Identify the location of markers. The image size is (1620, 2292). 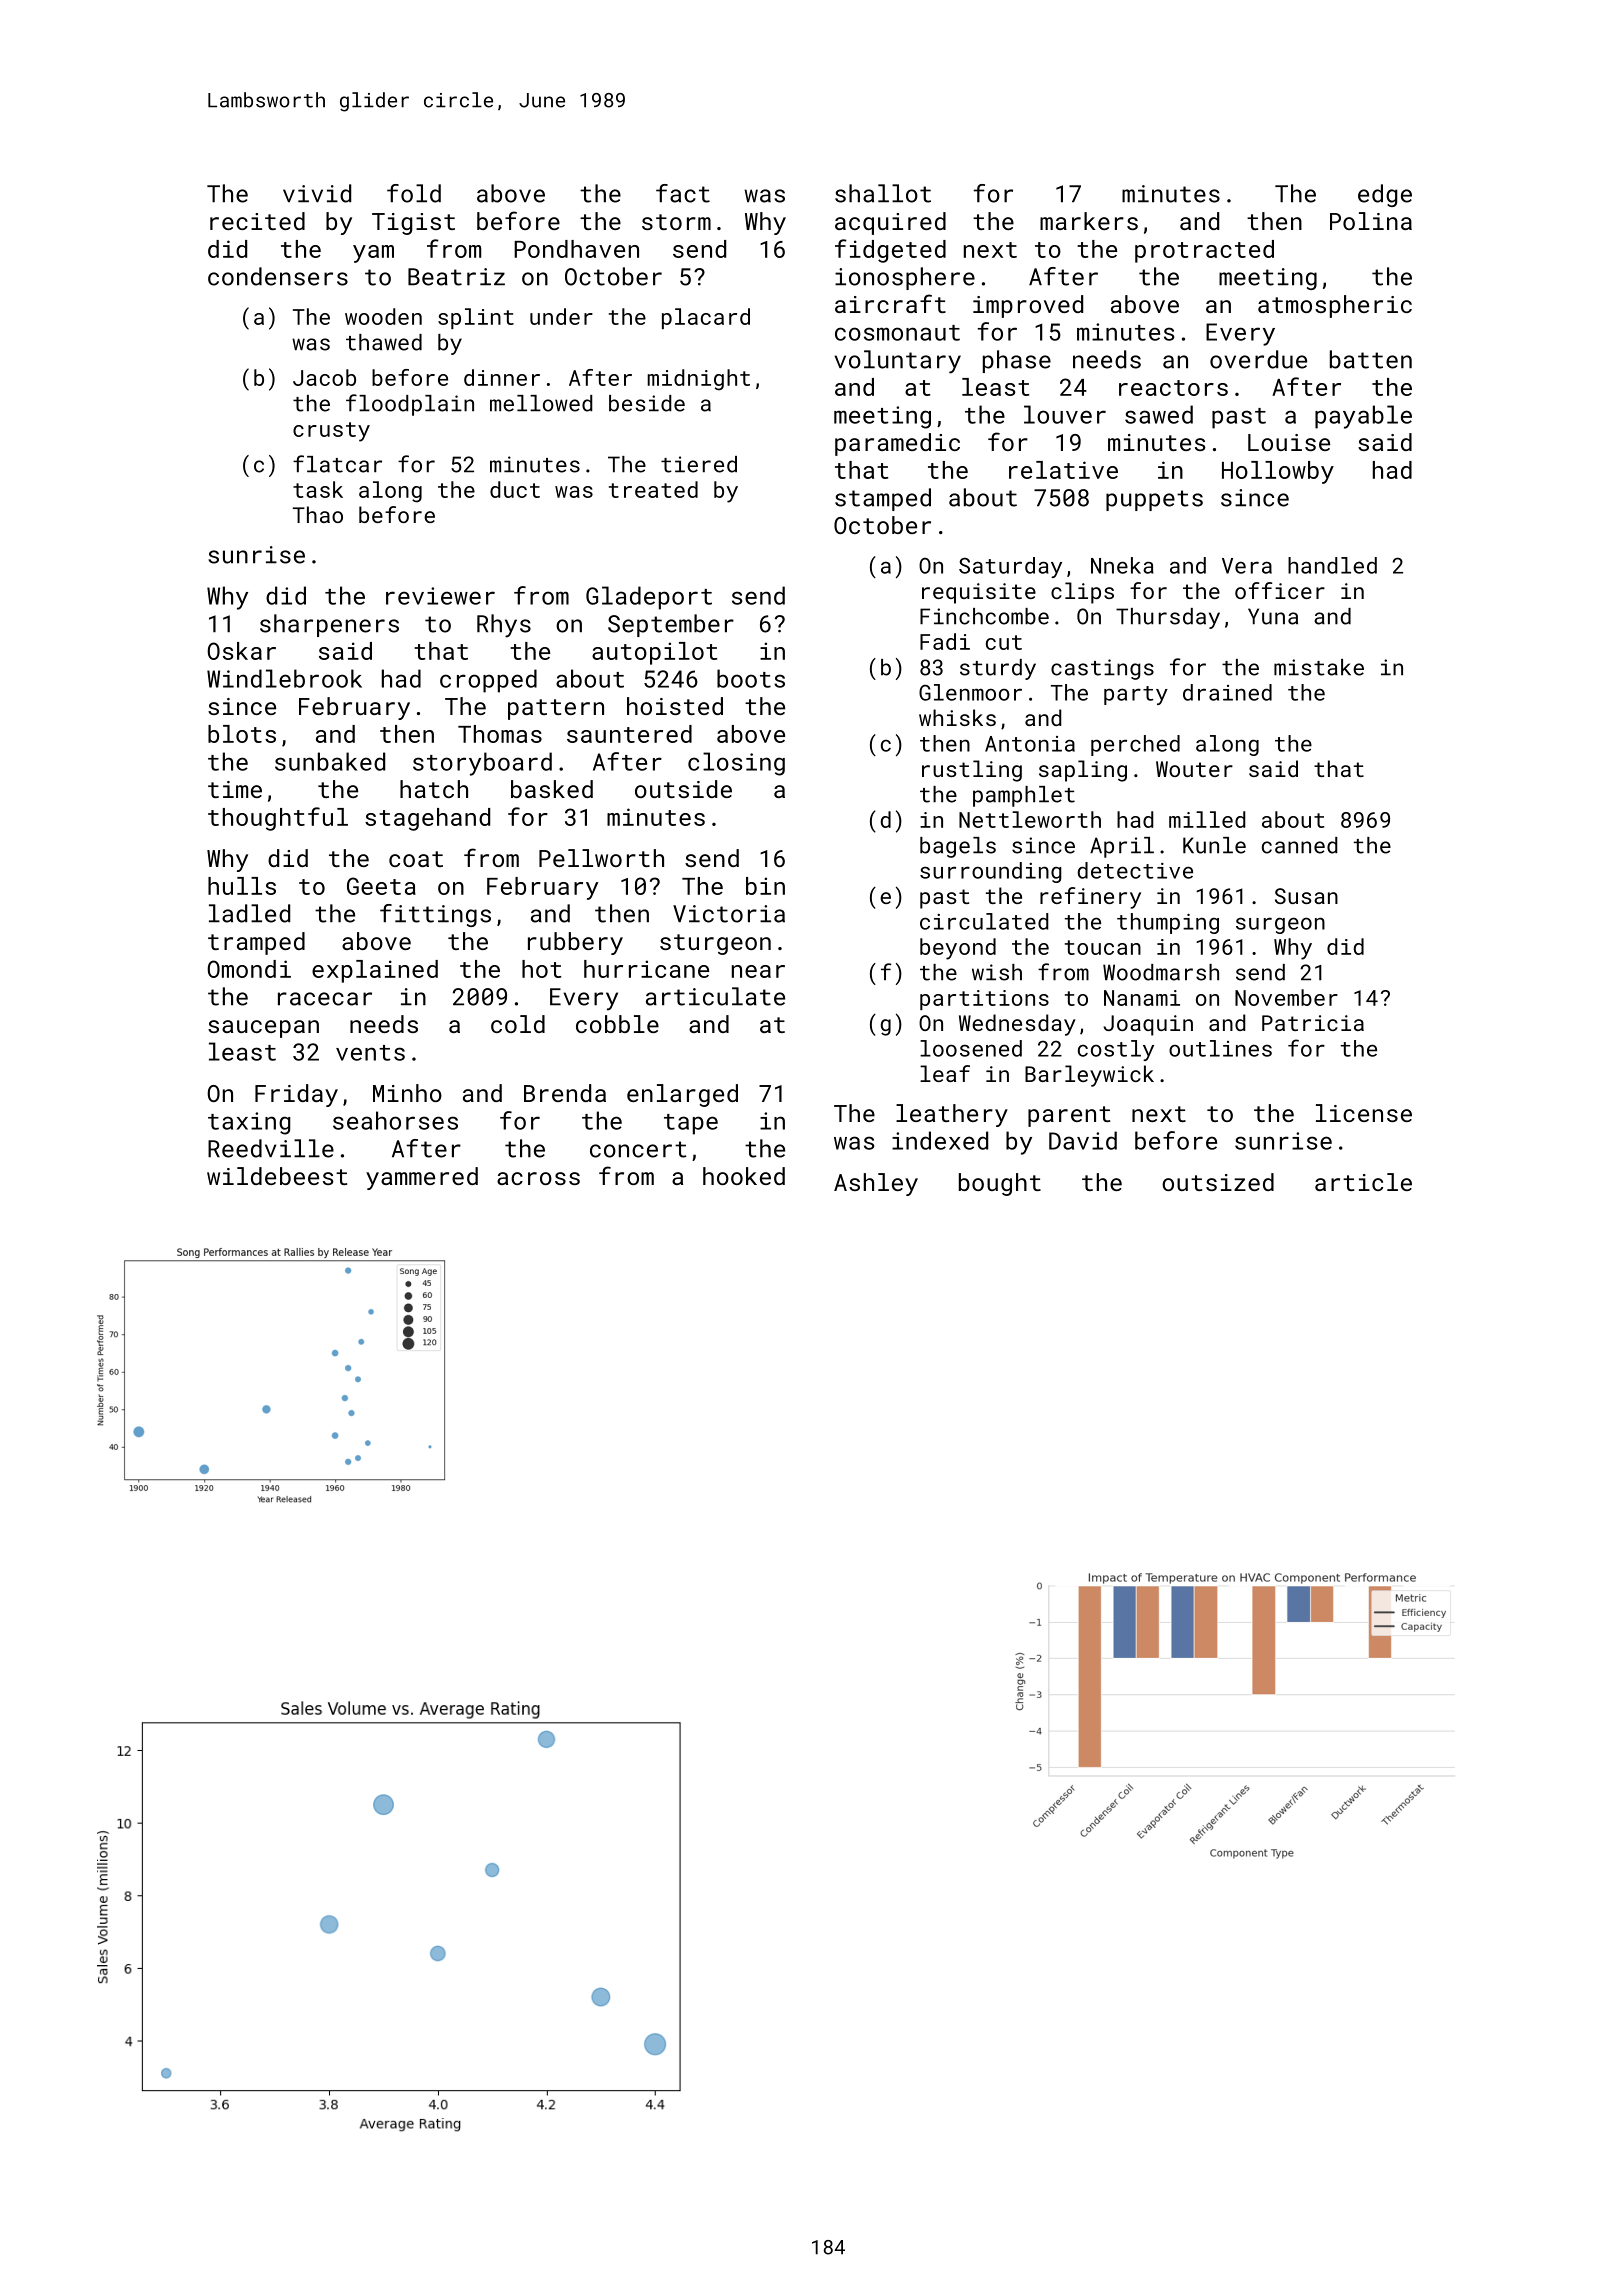
(1089, 221).
